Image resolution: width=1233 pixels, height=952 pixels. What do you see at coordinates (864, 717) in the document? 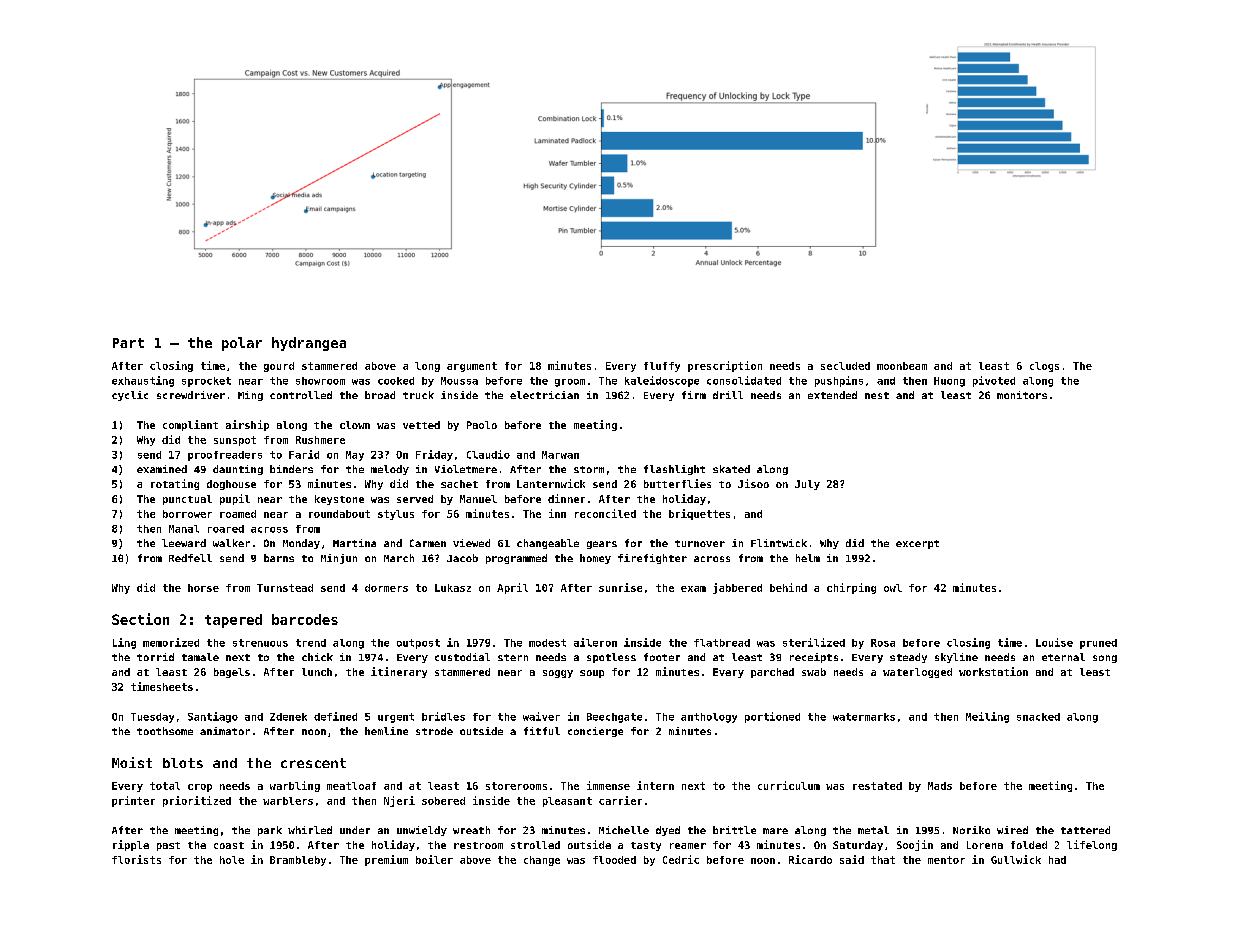
I see `watermarks` at bounding box center [864, 717].
